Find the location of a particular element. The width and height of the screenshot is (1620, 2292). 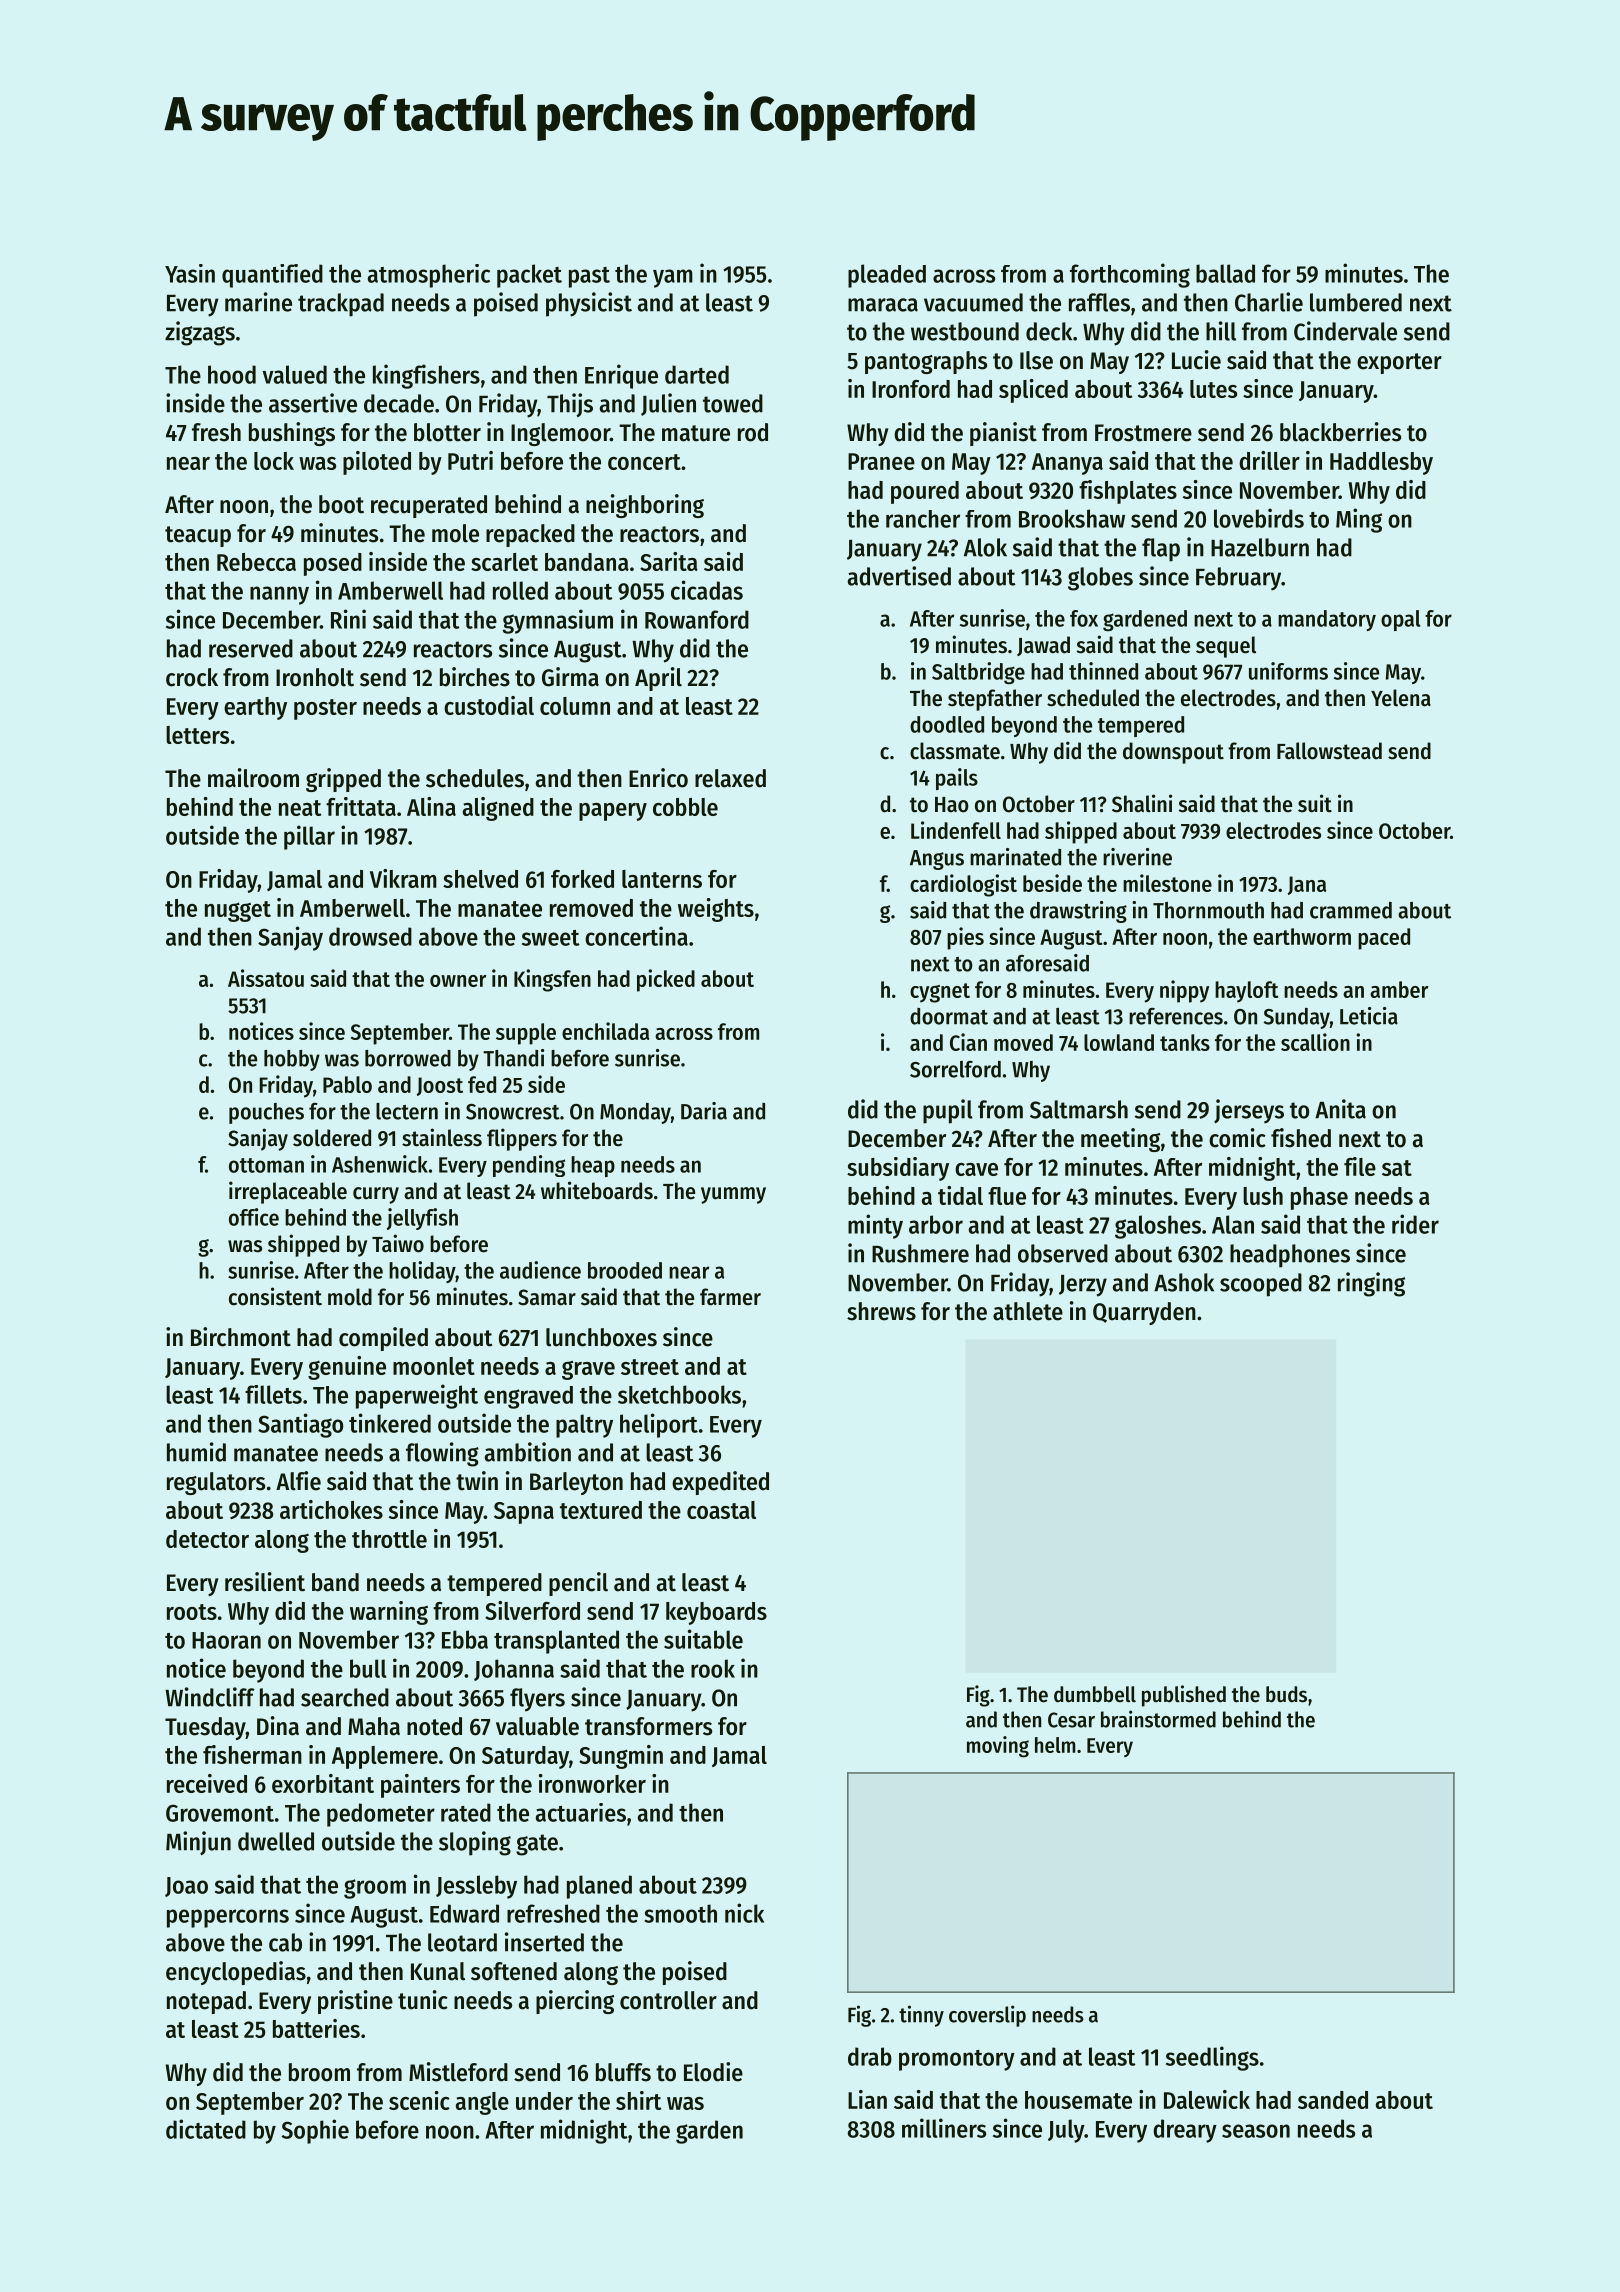

Mistleford is located at coordinates (458, 2072).
